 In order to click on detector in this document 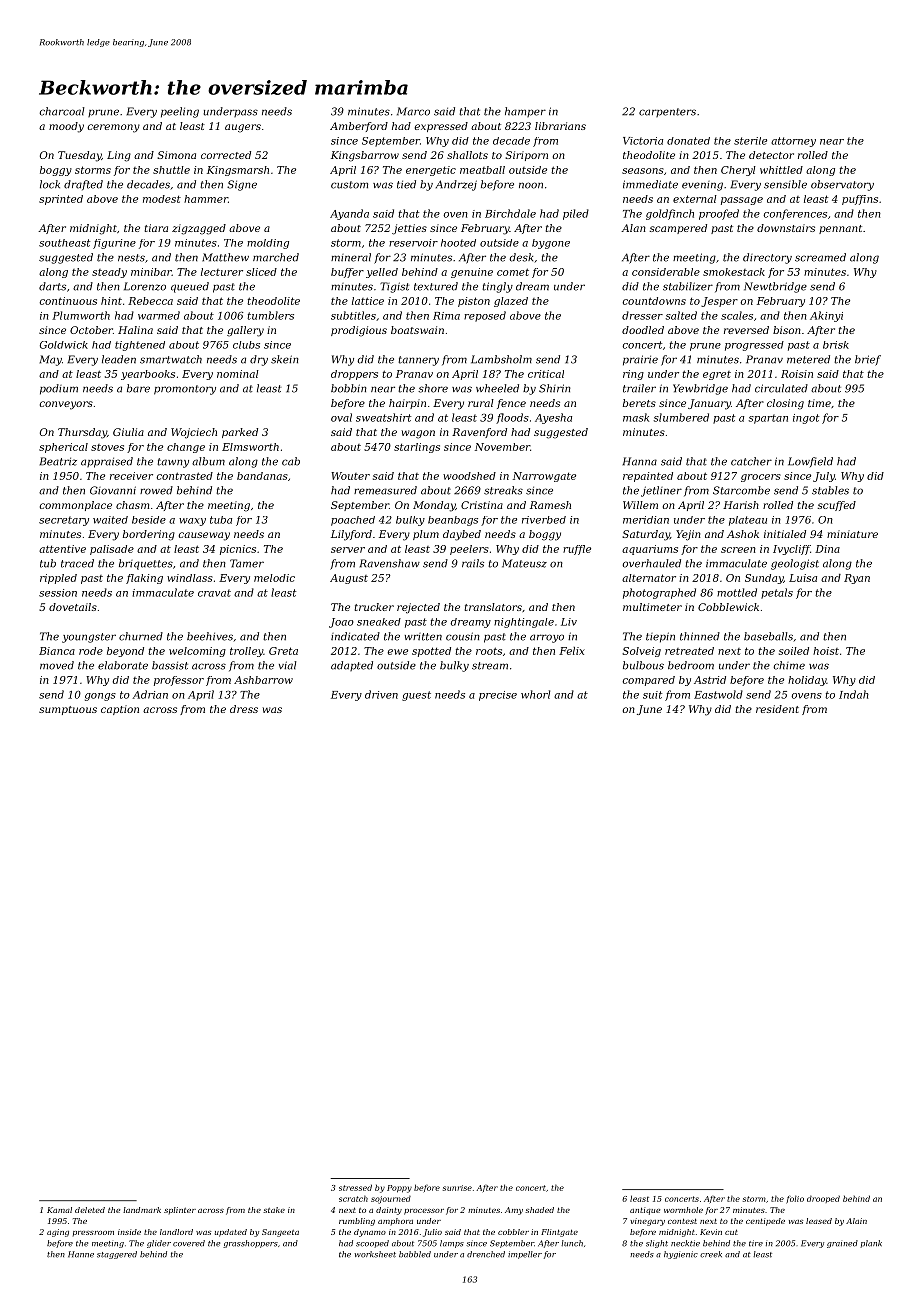, I will do `click(771, 155)`.
